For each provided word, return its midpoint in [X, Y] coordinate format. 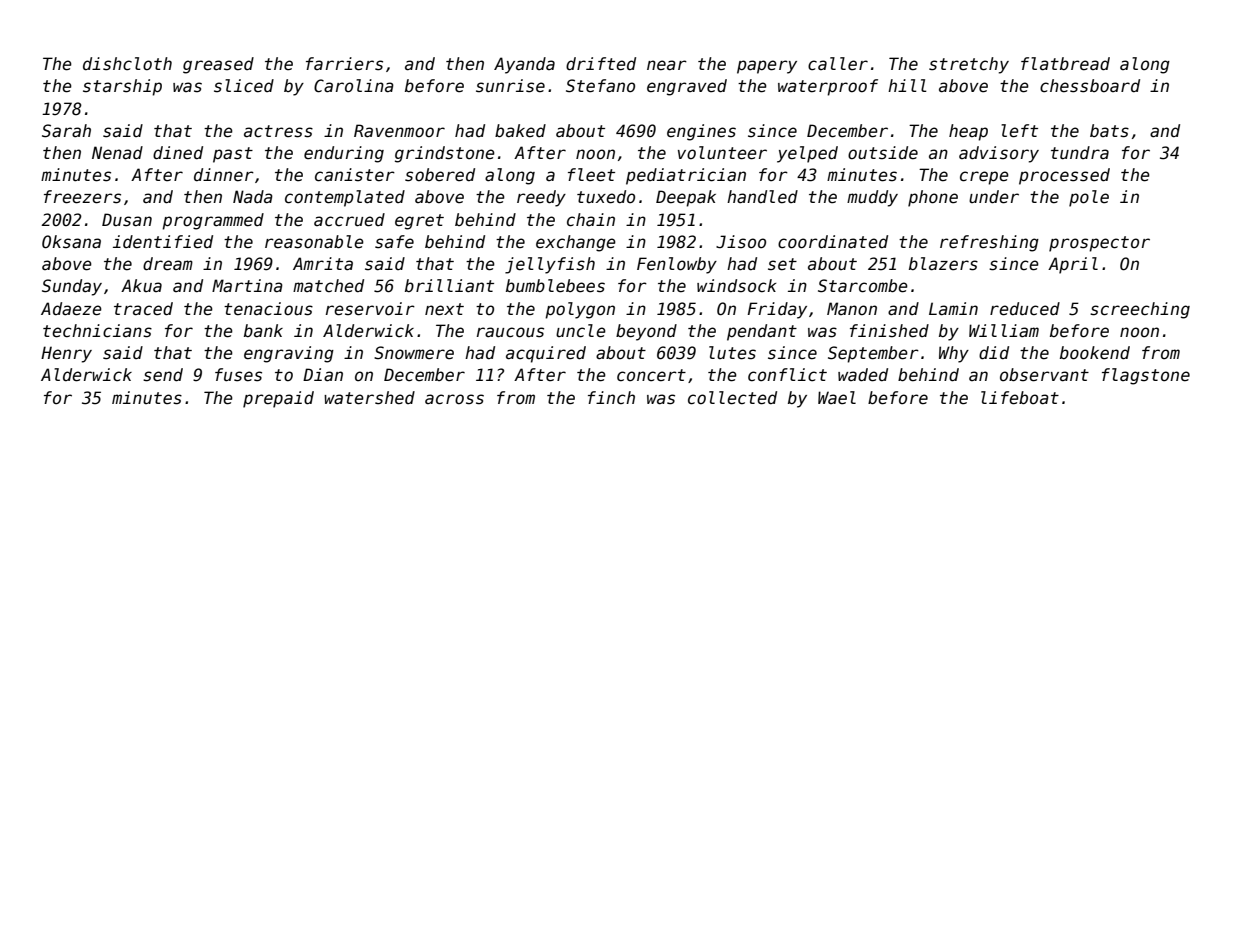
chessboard [1090, 86]
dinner [224, 175]
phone [933, 198]
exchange [576, 243]
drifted [601, 64]
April [1073, 265]
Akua [141, 285]
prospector [1099, 244]
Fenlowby [677, 265]
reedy [541, 198]
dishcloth [127, 64]
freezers [82, 197]
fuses [238, 375]
